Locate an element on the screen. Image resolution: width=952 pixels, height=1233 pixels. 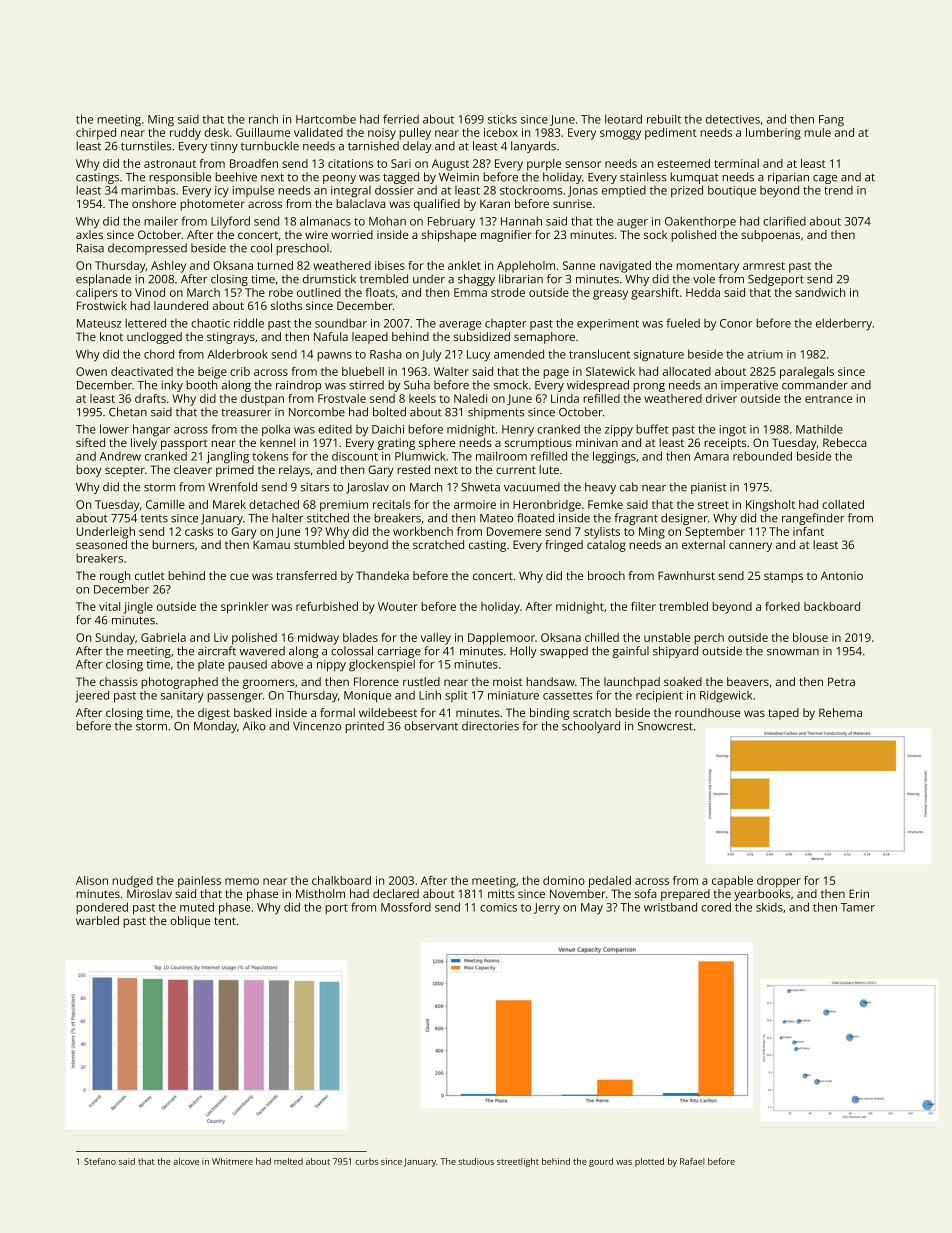
prepared is located at coordinates (685, 895).
